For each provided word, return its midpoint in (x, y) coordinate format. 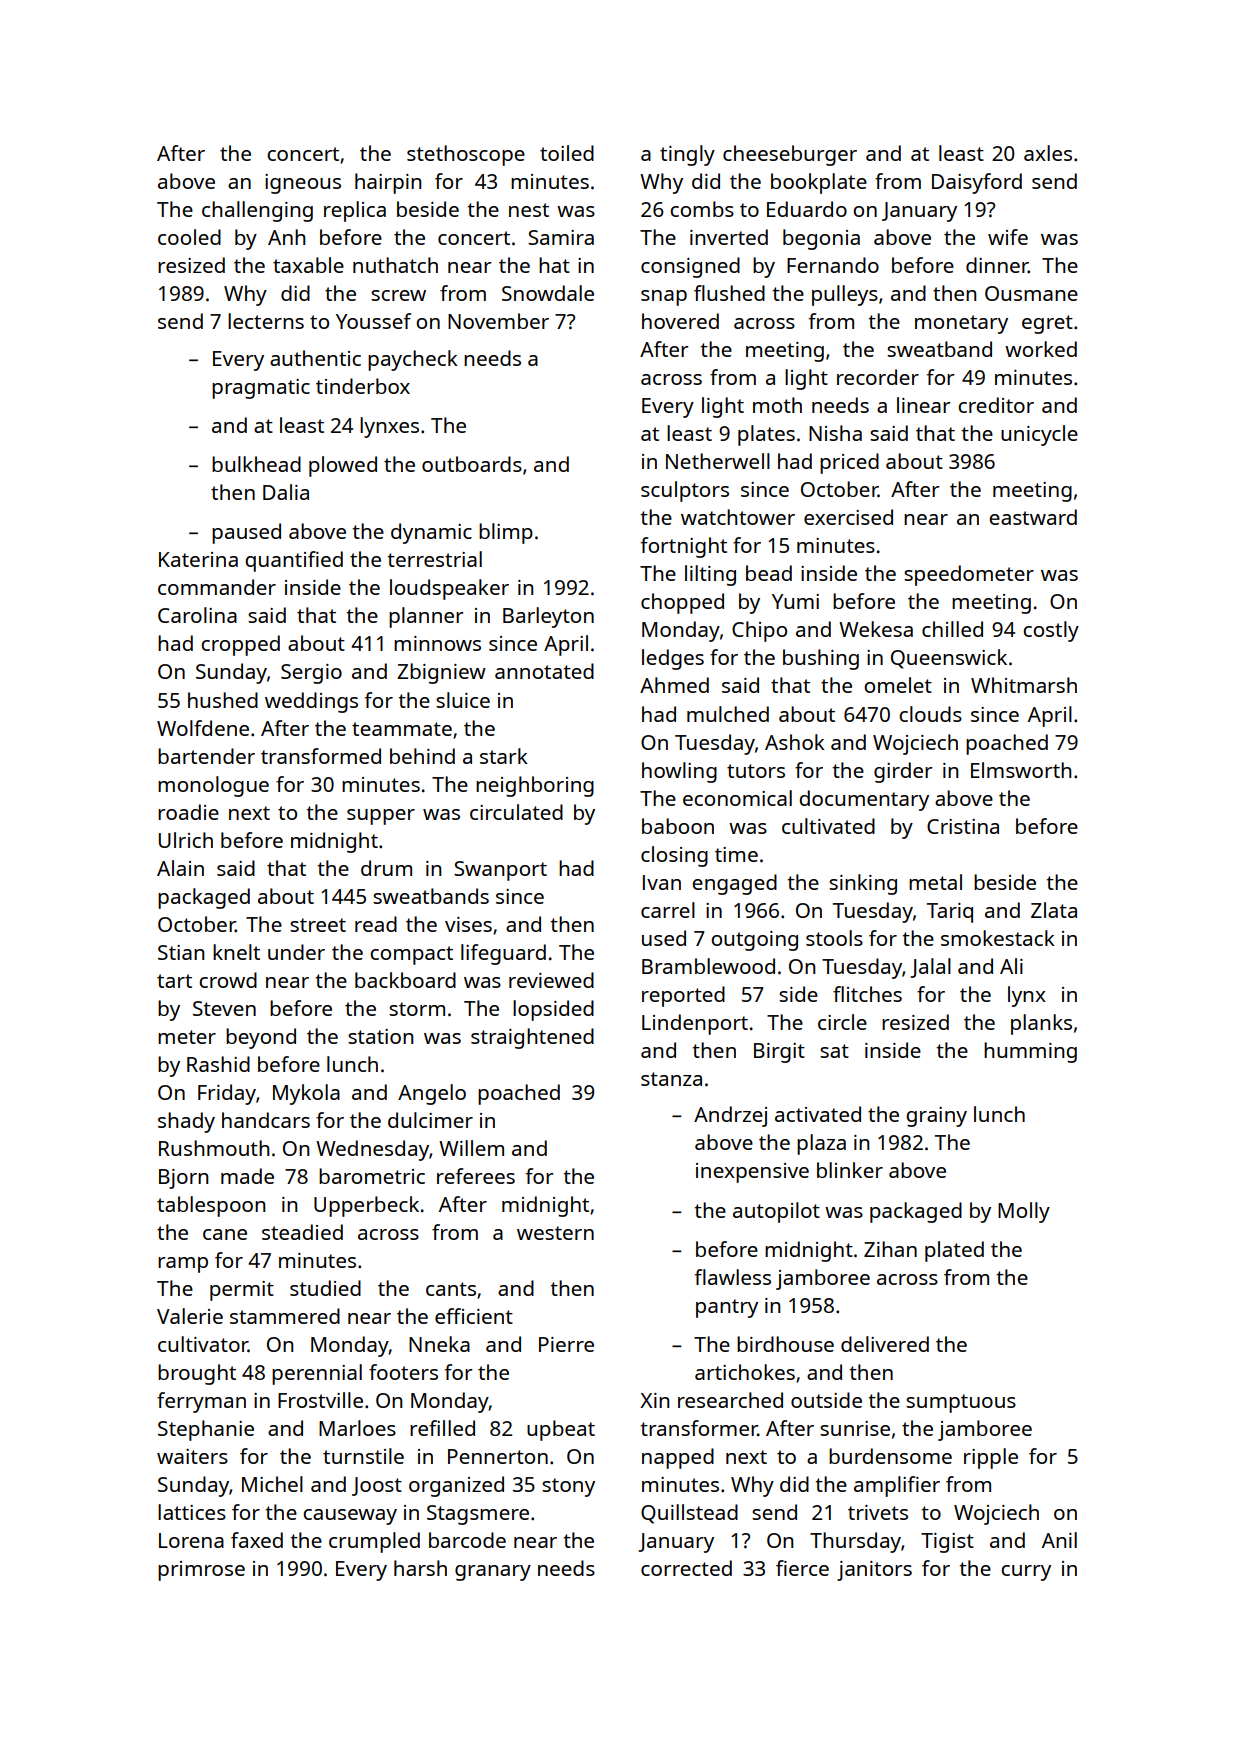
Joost (377, 1486)
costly (1051, 631)
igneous (303, 184)
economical (737, 798)
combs (702, 209)
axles (1048, 153)
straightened (532, 1038)
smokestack (998, 938)
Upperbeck (366, 1206)
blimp (506, 533)
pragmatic (261, 389)
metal (935, 882)
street (318, 925)
